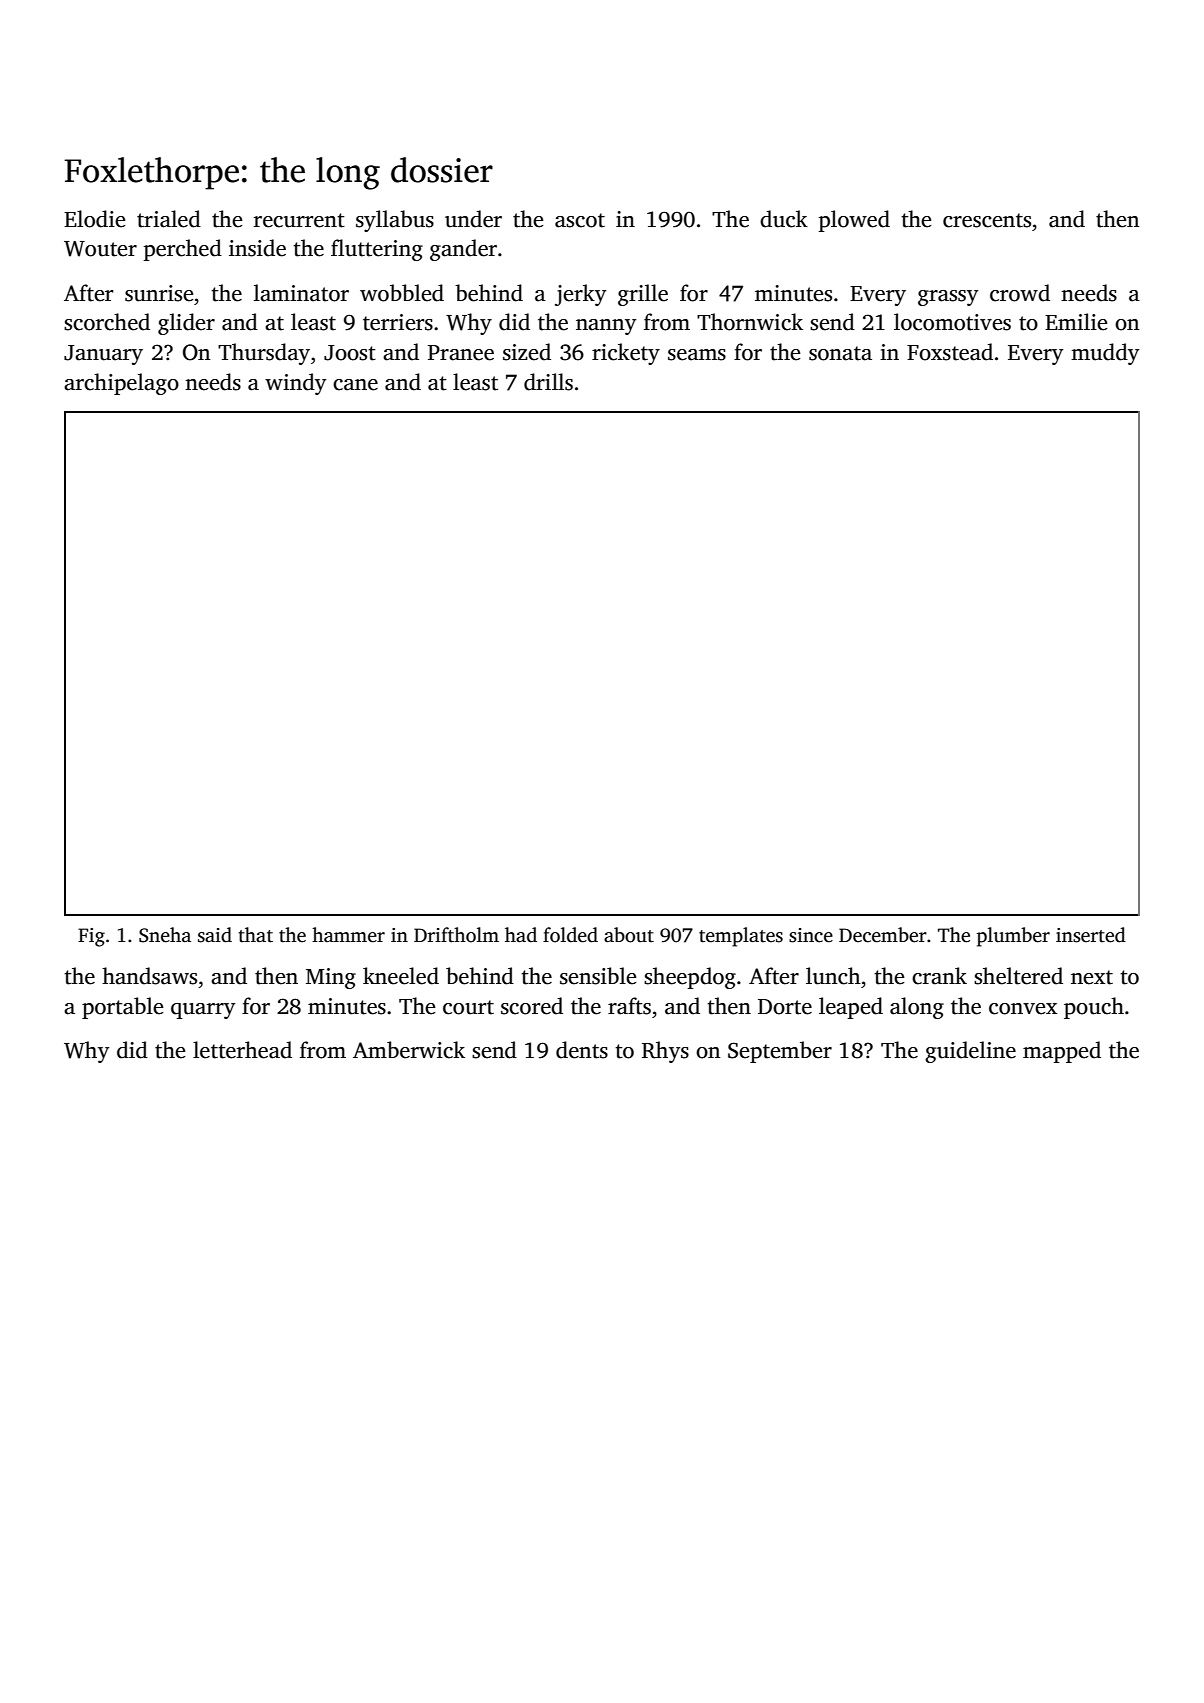 This image has height=1703, width=1204. I want to click on hammer, so click(348, 935).
